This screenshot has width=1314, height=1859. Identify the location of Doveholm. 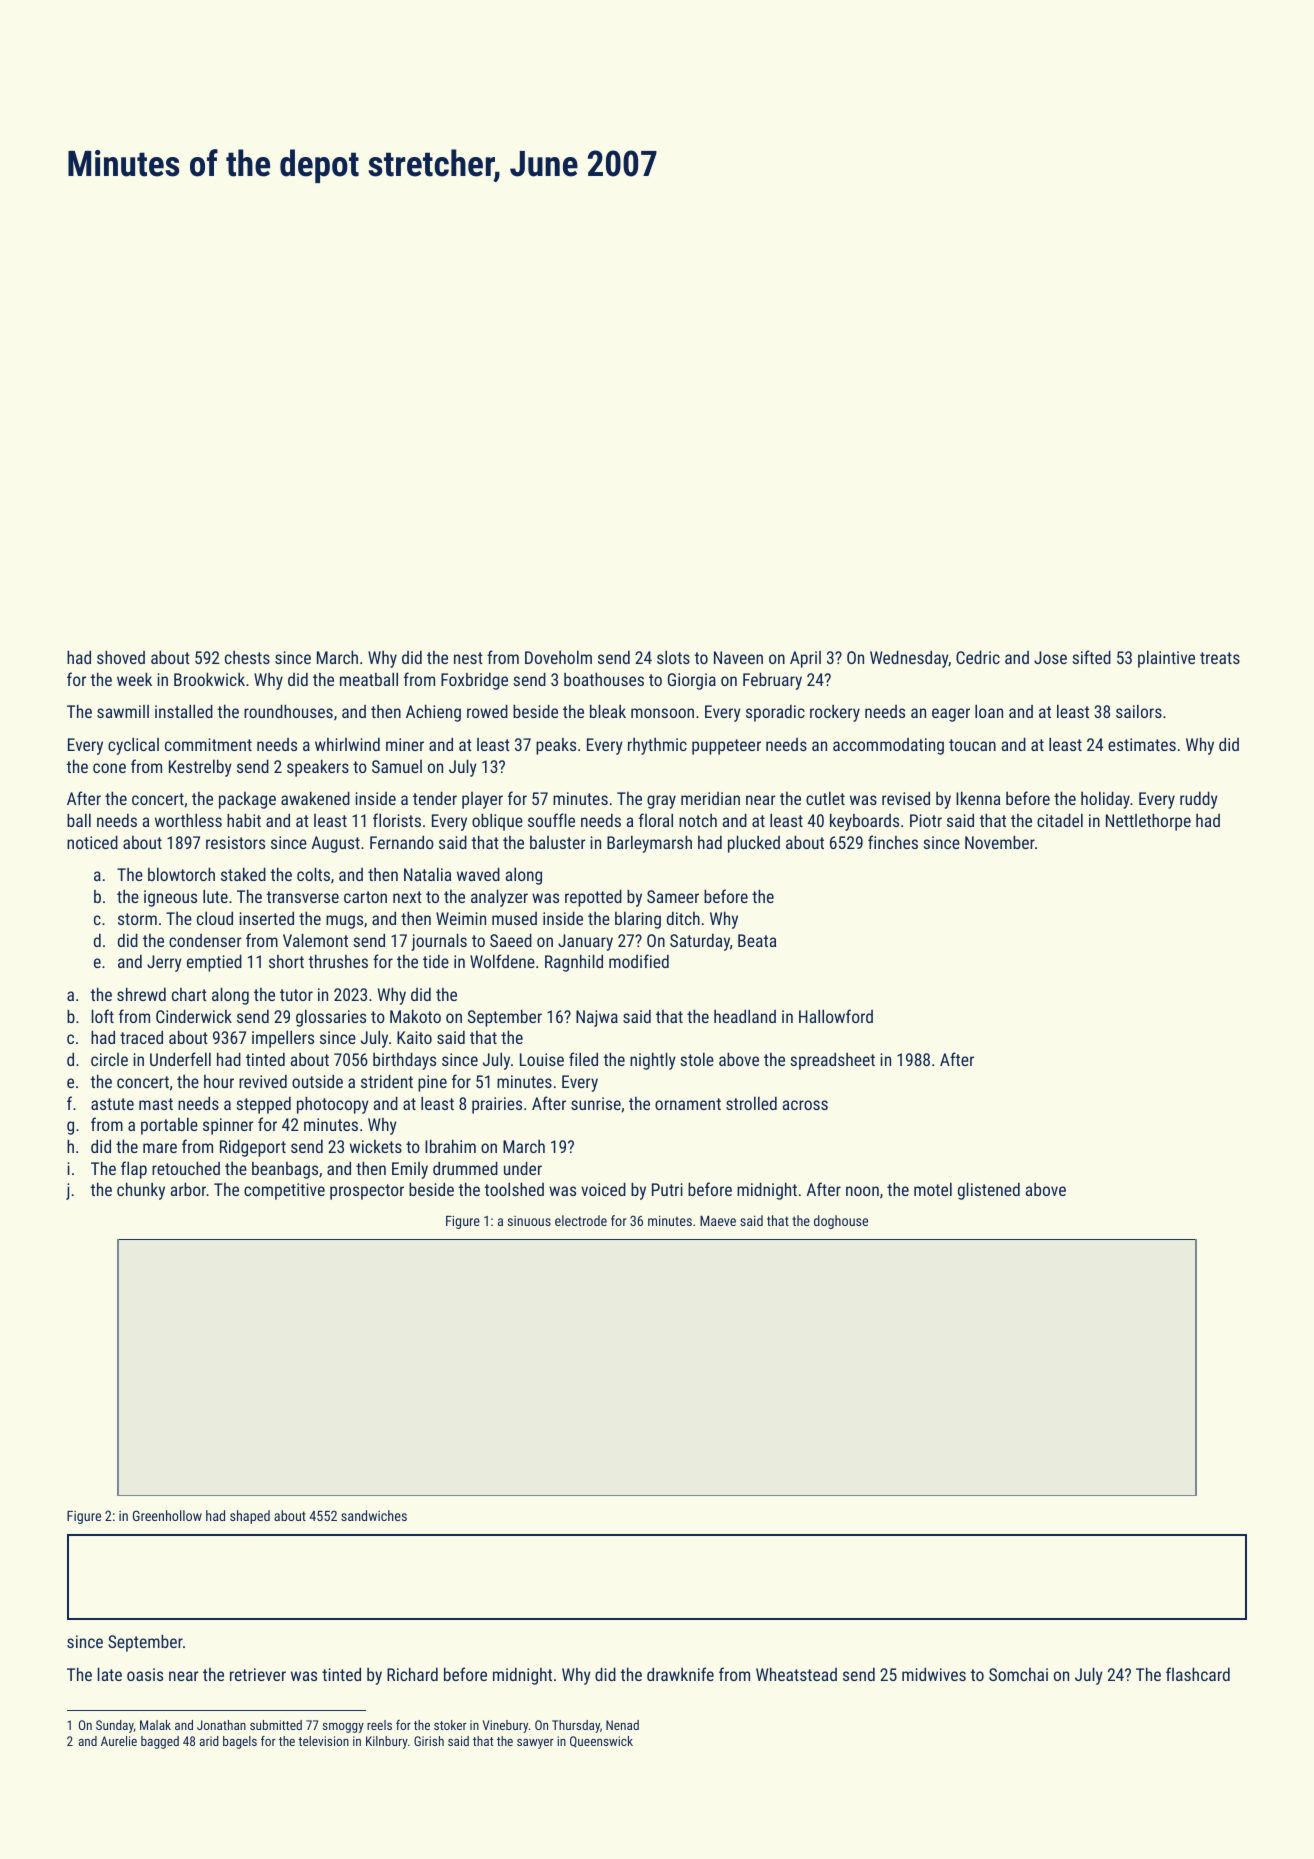
(558, 657).
